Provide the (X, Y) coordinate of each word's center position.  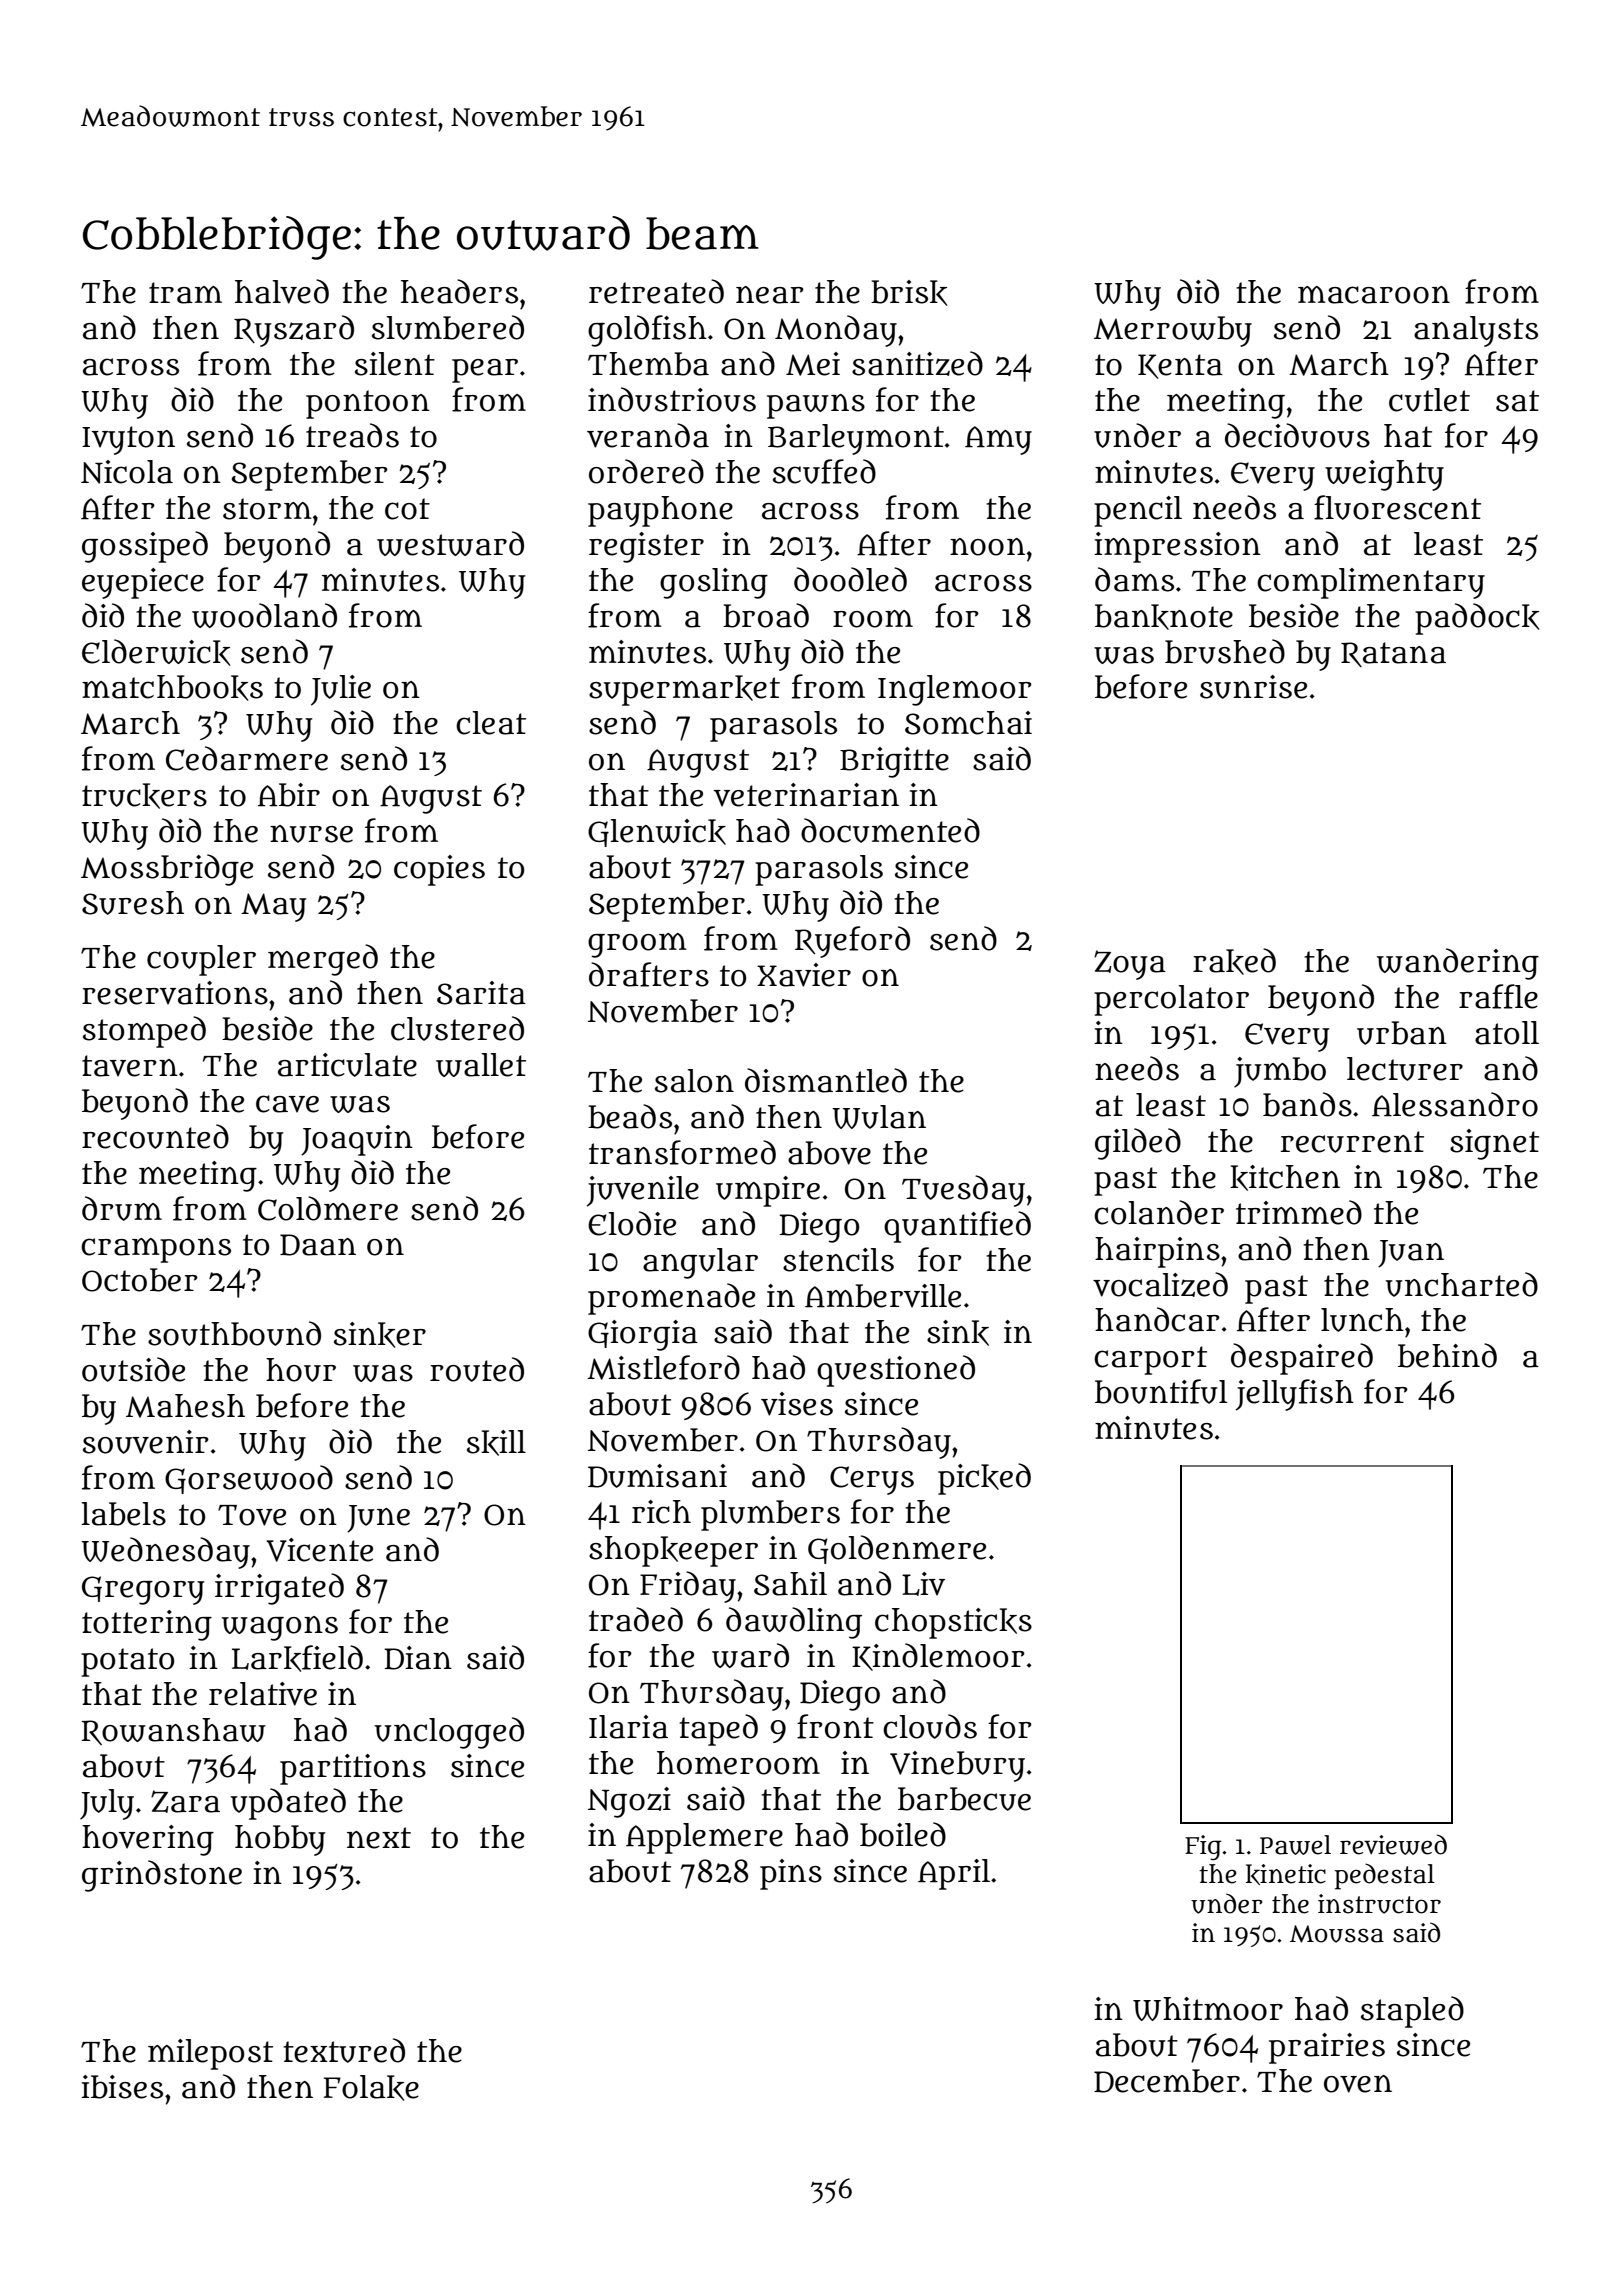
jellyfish (1295, 1395)
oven (1358, 2084)
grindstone (162, 1876)
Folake (371, 2088)
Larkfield (297, 1658)
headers (459, 291)
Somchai (968, 723)
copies (439, 870)
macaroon (1374, 295)
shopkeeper (673, 1551)
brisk (909, 293)
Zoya (1130, 965)
